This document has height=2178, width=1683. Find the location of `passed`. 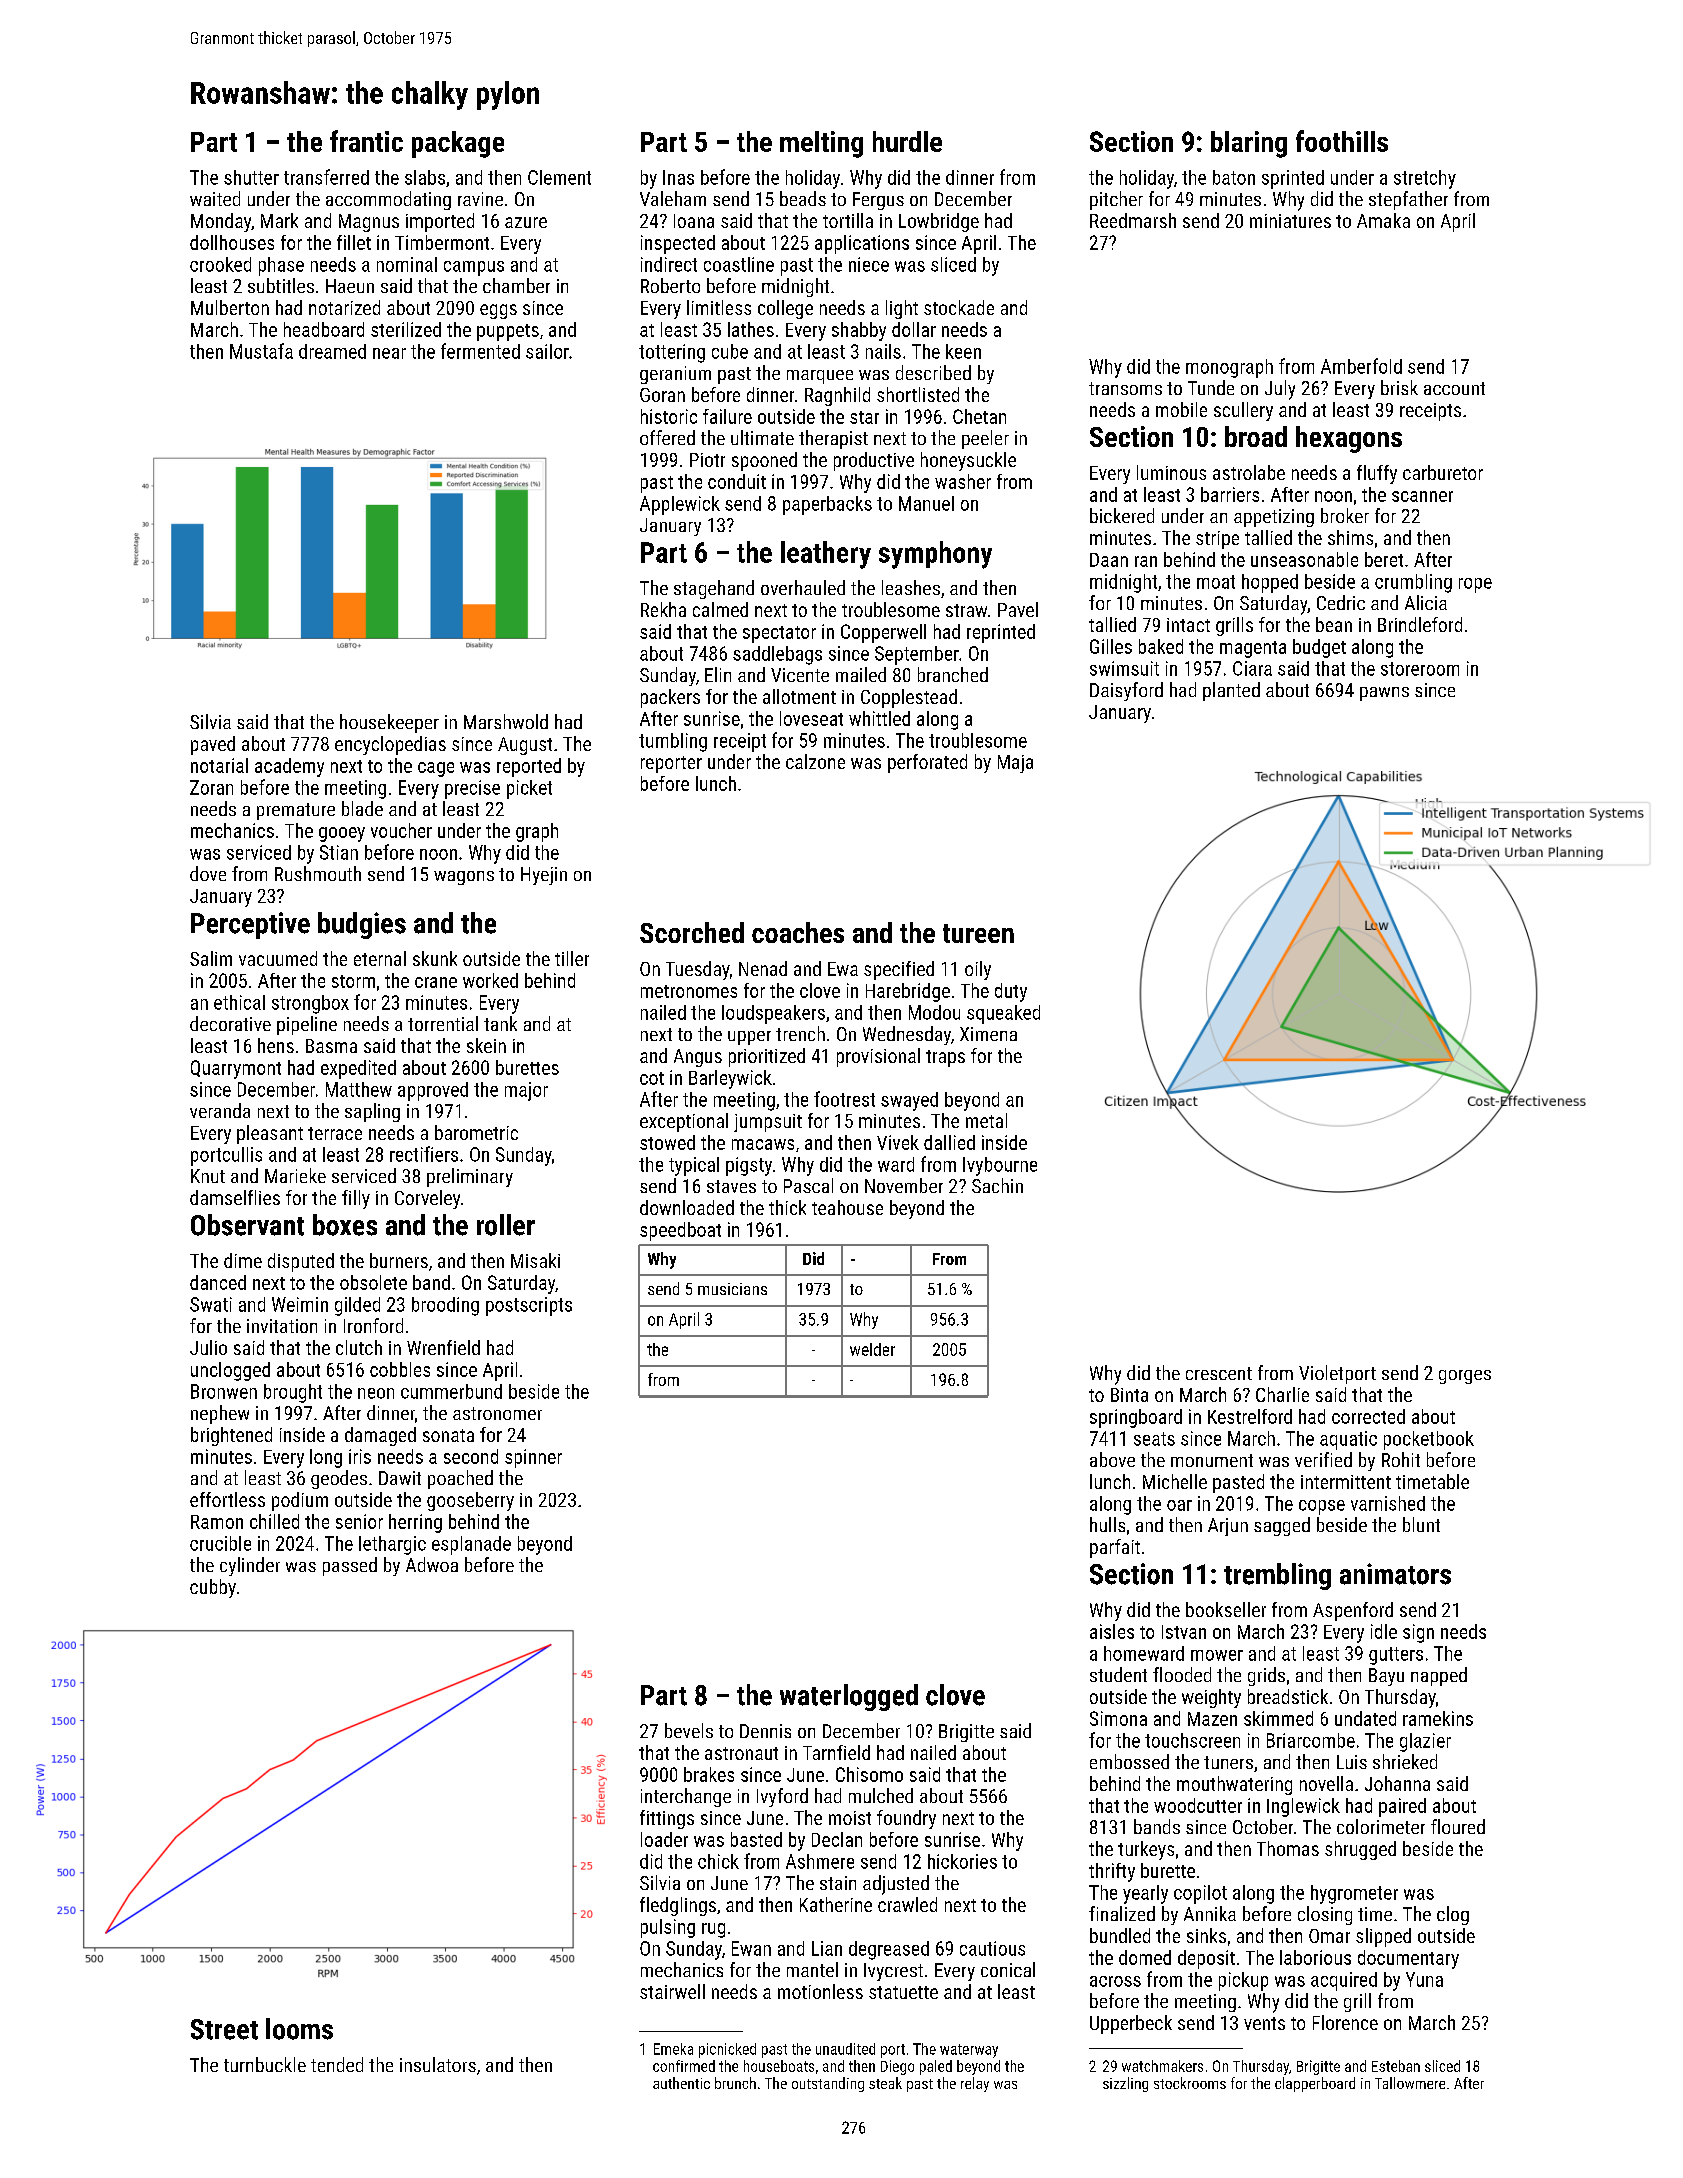

passed is located at coordinates (350, 1566).
